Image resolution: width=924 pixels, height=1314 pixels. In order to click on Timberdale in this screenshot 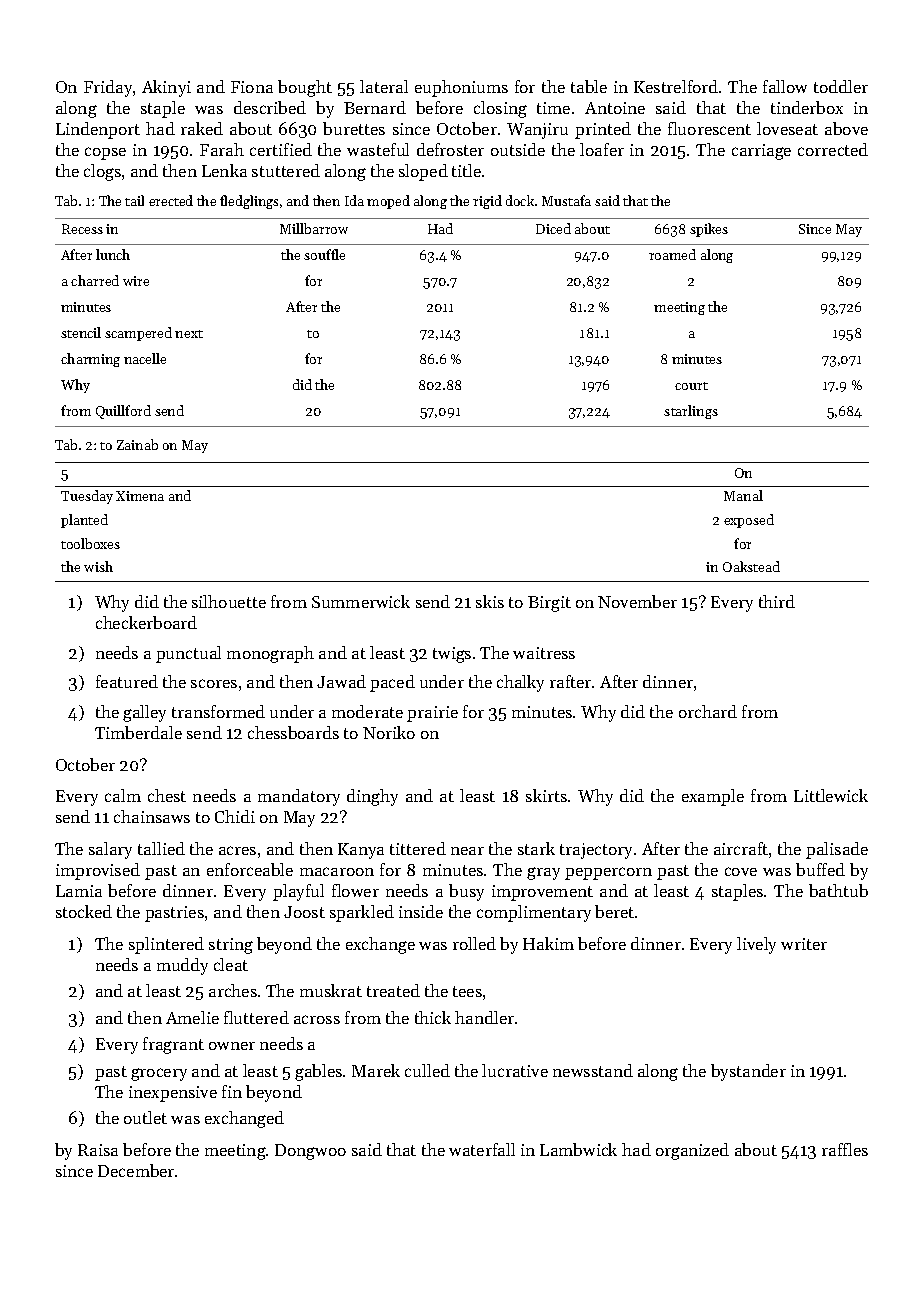, I will do `click(138, 732)`.
